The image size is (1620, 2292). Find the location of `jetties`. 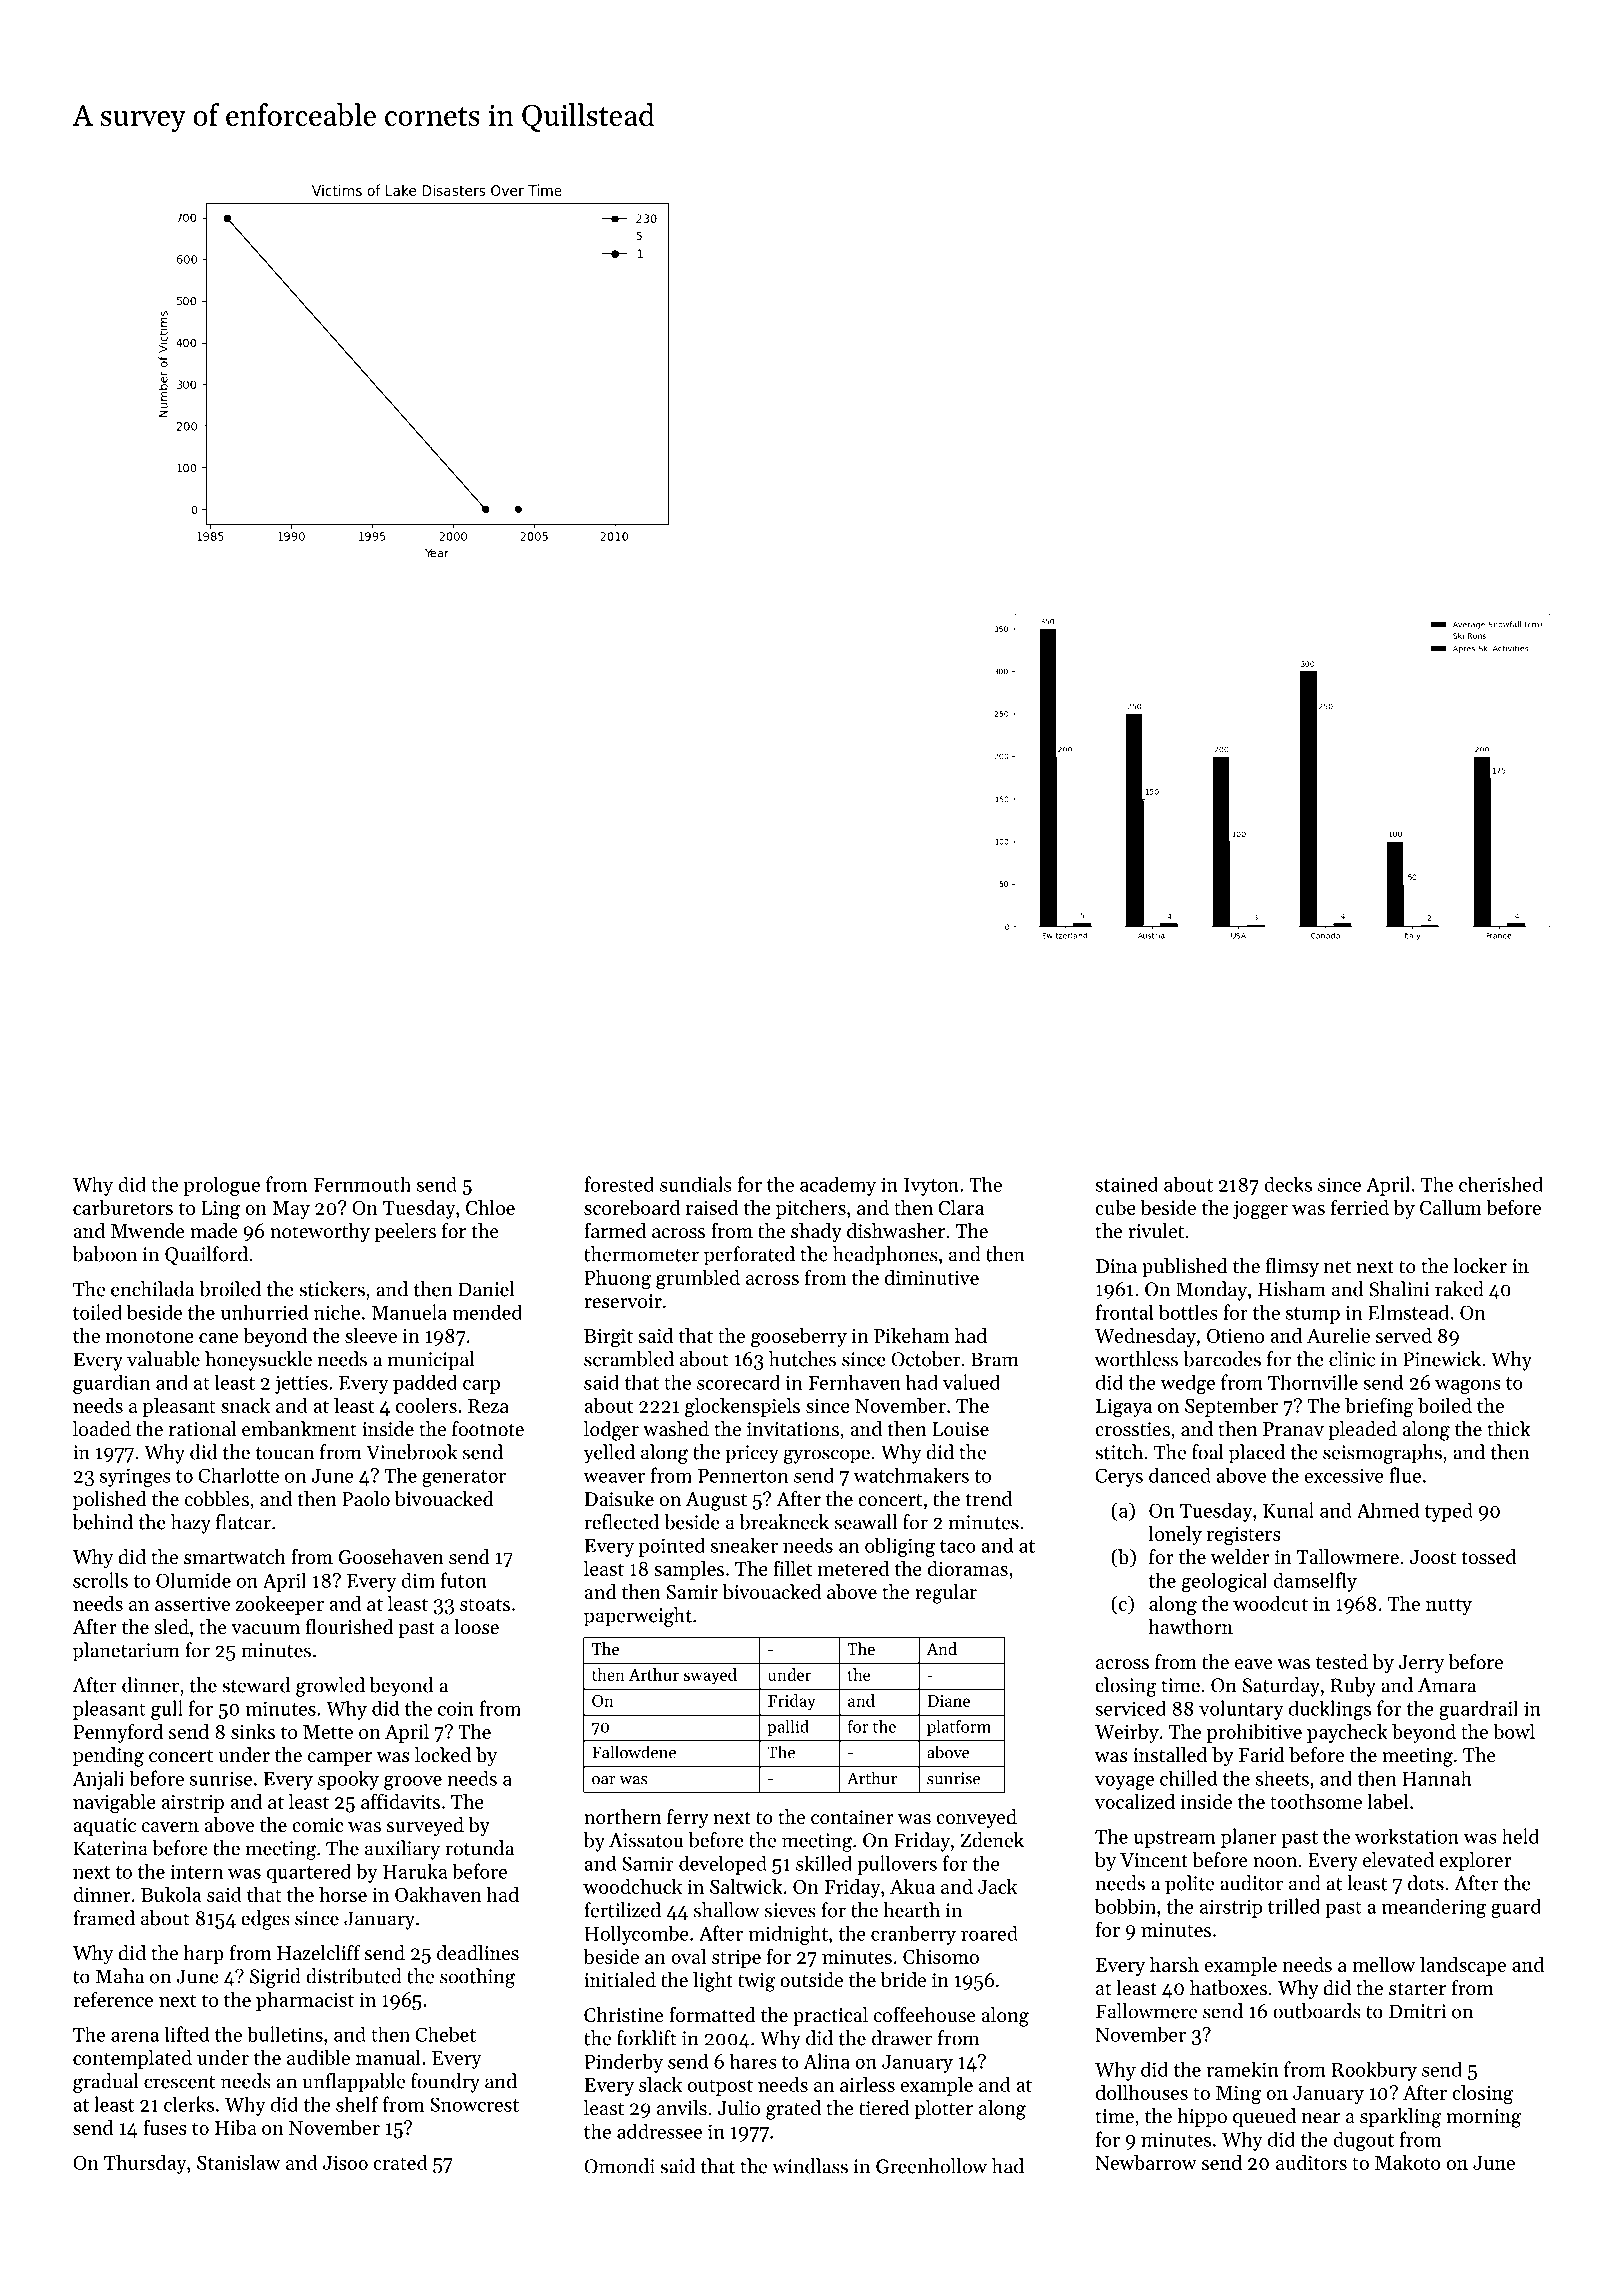

jetties is located at coordinates (301, 1384).
